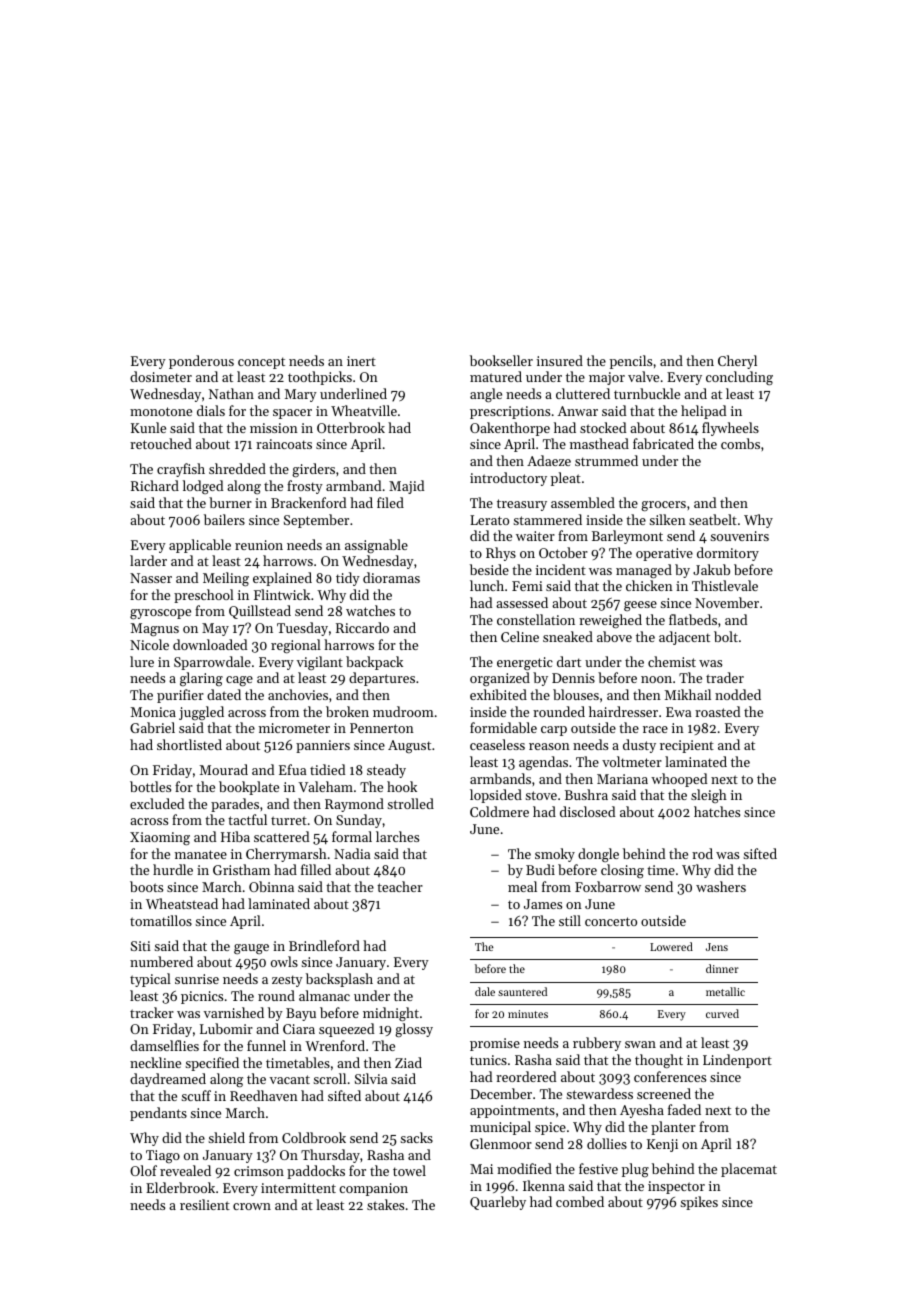 The height and width of the document is (1316, 908). Describe the element at coordinates (406, 487) in the document. I see `Majid` at that location.
